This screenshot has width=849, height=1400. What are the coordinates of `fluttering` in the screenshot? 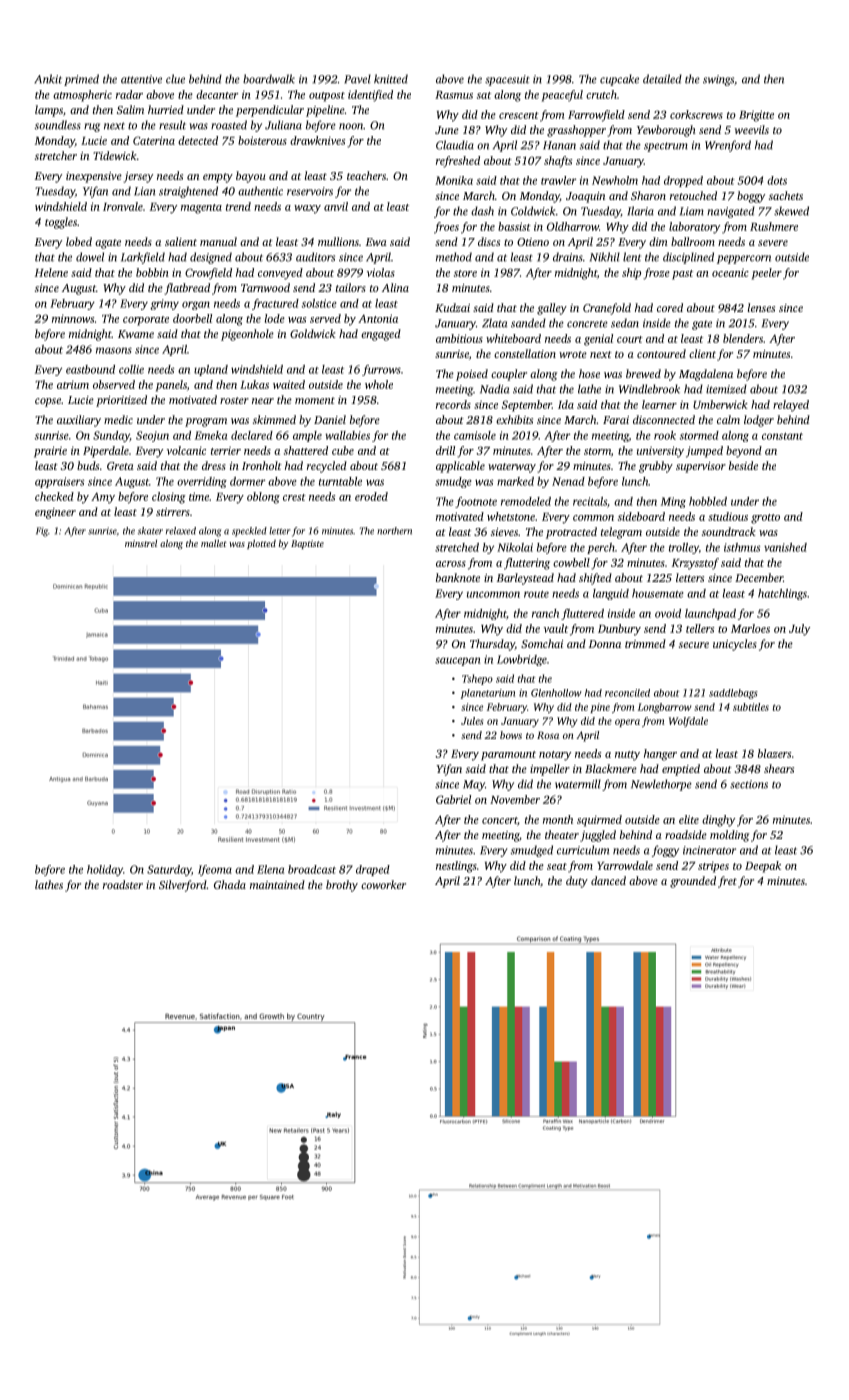 It's located at (527, 564).
